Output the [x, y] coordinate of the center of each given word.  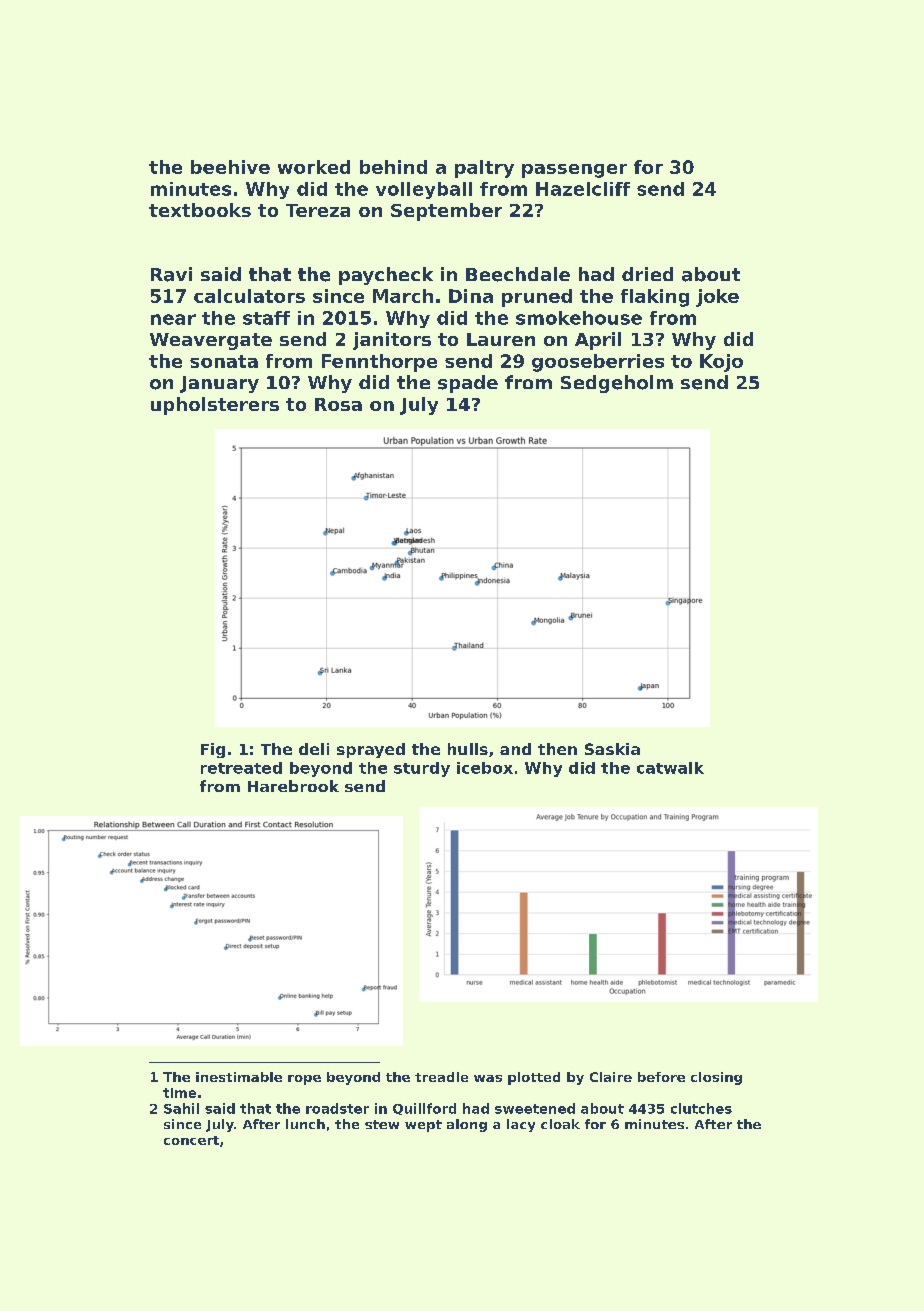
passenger [574, 171]
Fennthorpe [379, 363]
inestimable [239, 1077]
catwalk [670, 768]
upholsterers [215, 406]
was [488, 1078]
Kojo [721, 363]
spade [468, 384]
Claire [611, 1077]
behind [393, 167]
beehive [230, 167]
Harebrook [293, 786]
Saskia [612, 749]
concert [191, 1140]
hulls [468, 749]
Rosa [338, 404]
